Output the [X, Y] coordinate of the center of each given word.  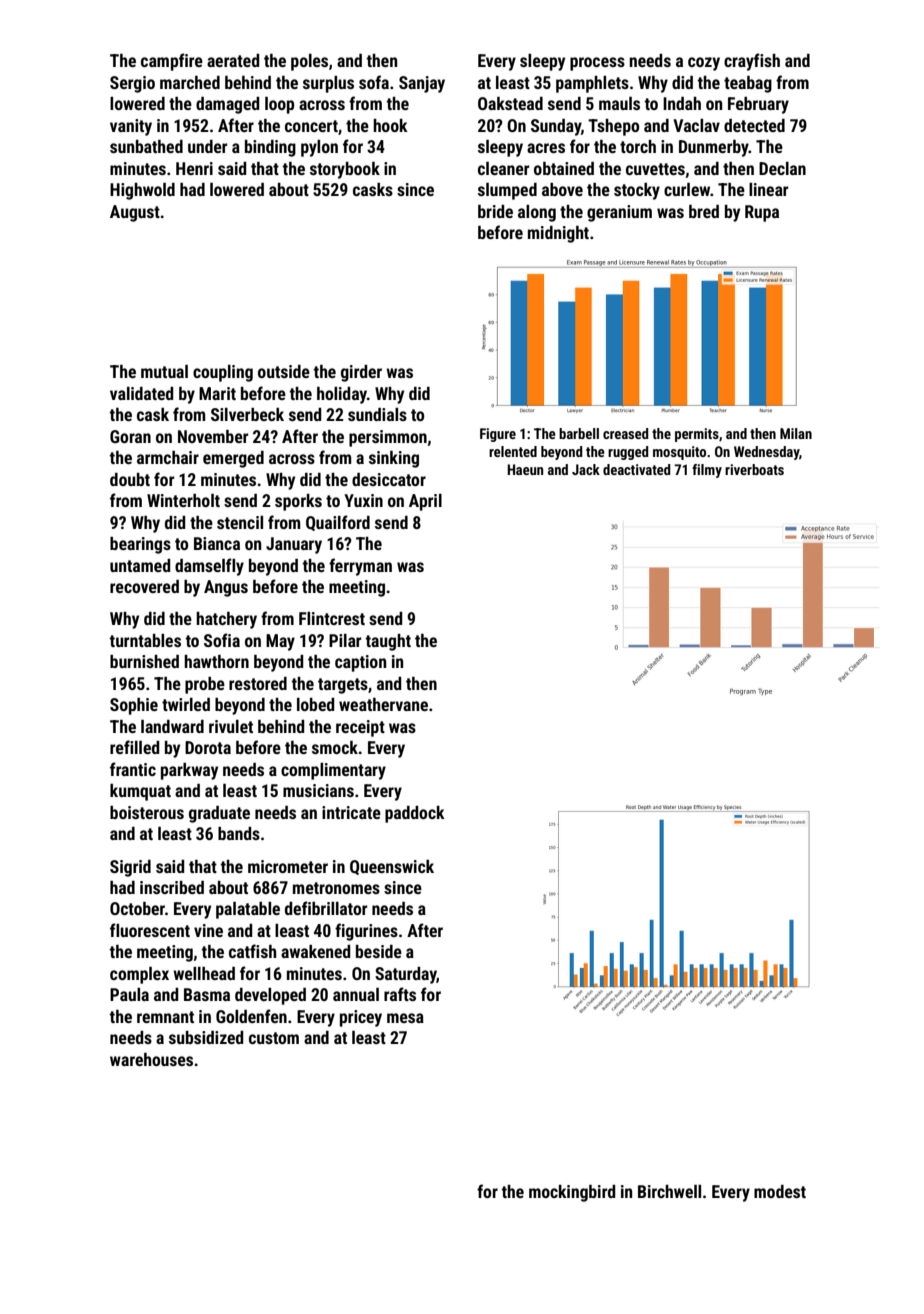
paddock [415, 814]
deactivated [637, 469]
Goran [130, 436]
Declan [782, 168]
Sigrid [130, 868]
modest [780, 1191]
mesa [405, 1018]
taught [388, 642]
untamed [140, 565]
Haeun [525, 469]
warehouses [151, 1059]
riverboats [754, 469]
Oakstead [510, 103]
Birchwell [669, 1191]
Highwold [142, 191]
